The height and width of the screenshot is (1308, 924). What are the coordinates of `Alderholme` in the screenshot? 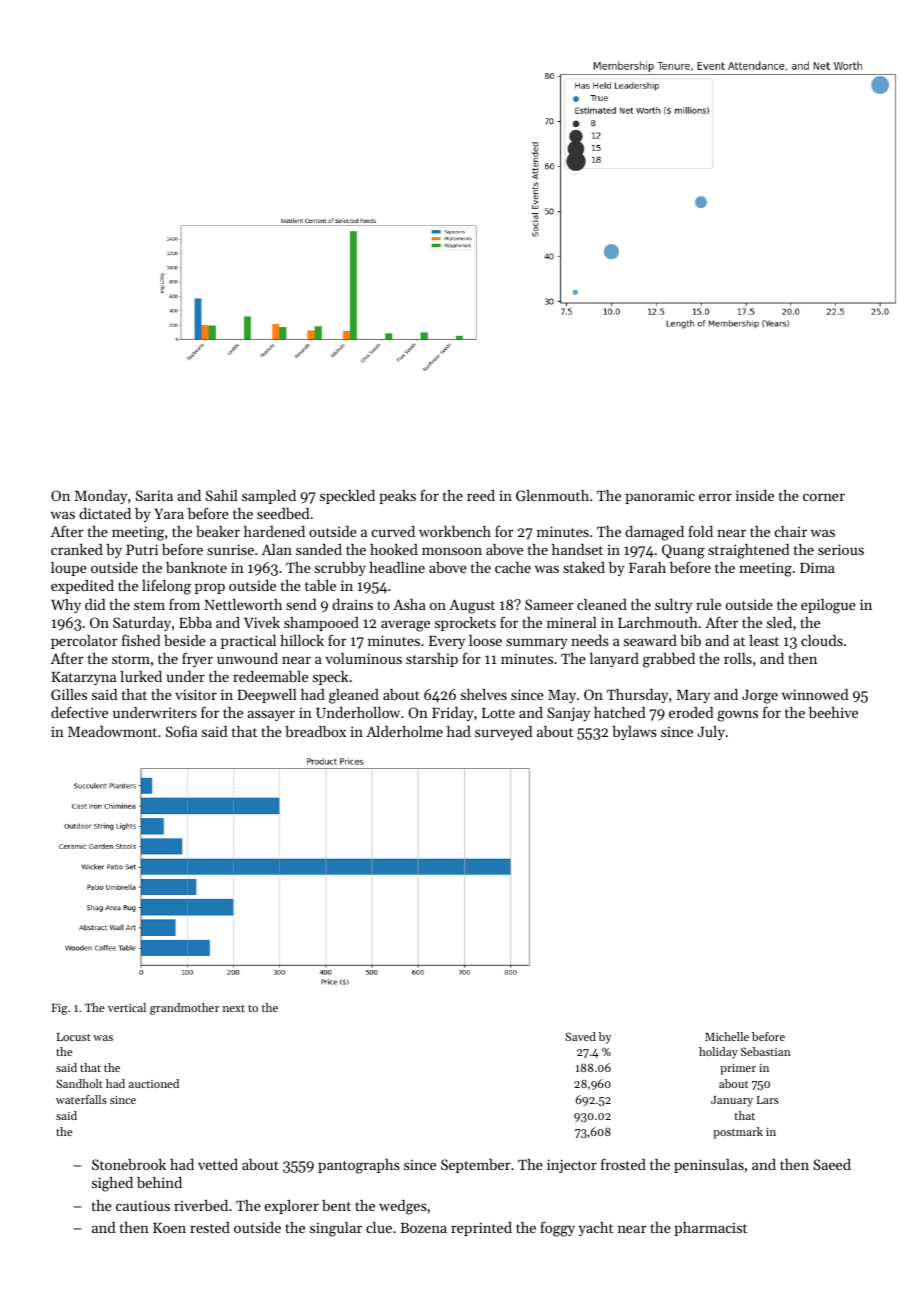 It's located at (404, 731).
